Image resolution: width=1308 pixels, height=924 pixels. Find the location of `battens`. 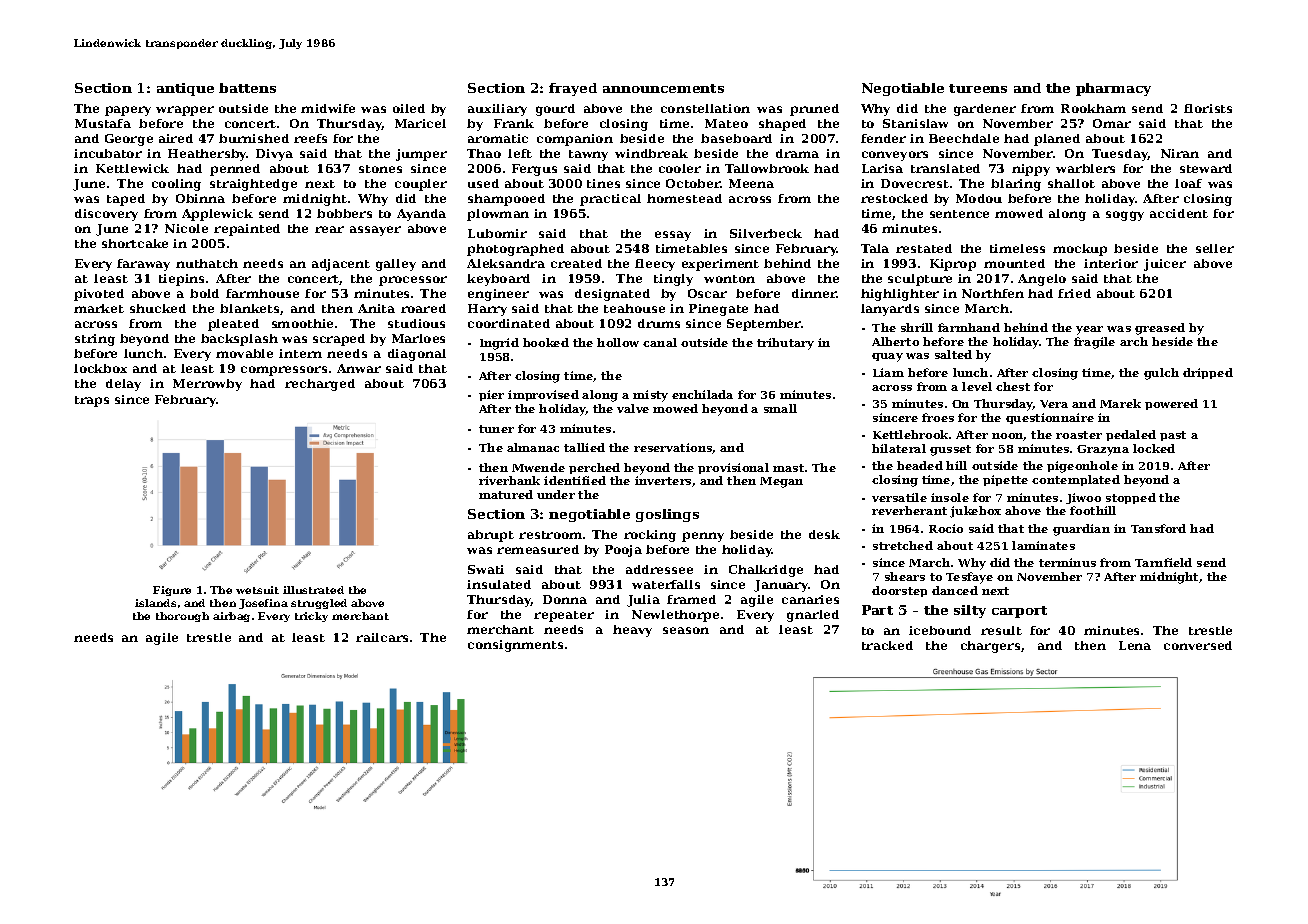

battens is located at coordinates (247, 88).
